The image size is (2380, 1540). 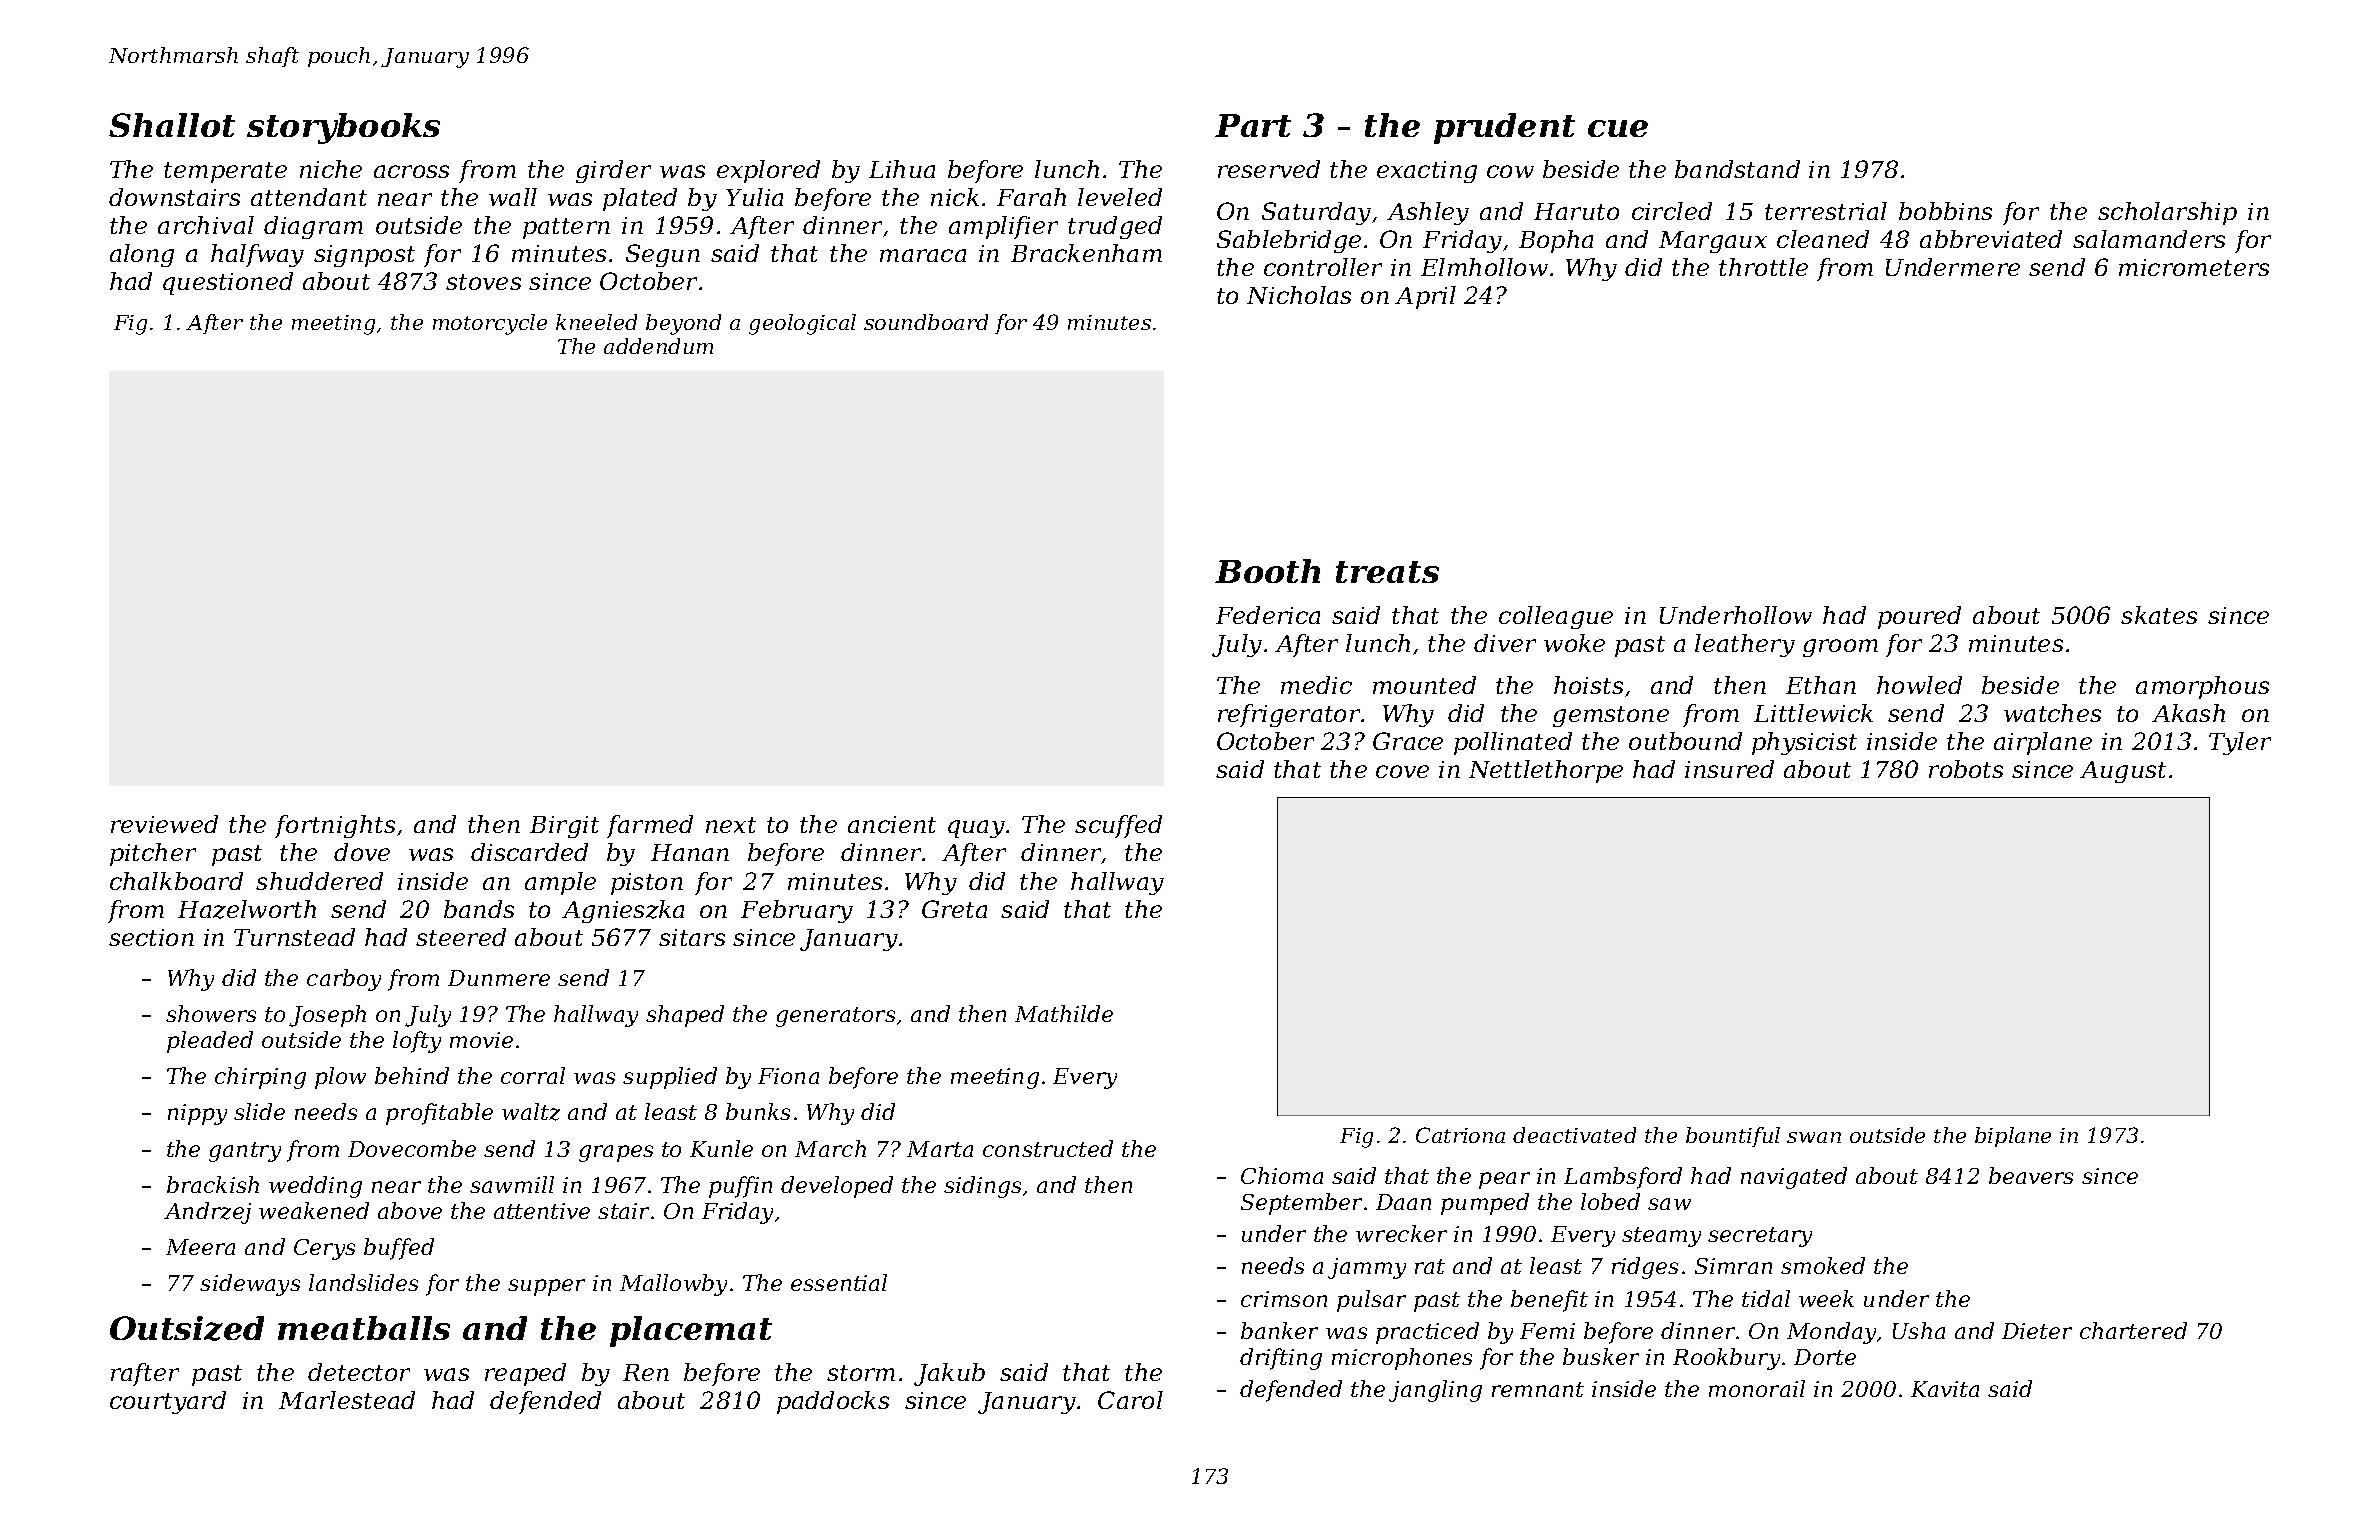 What do you see at coordinates (200, 1247) in the screenshot?
I see `Meera` at bounding box center [200, 1247].
